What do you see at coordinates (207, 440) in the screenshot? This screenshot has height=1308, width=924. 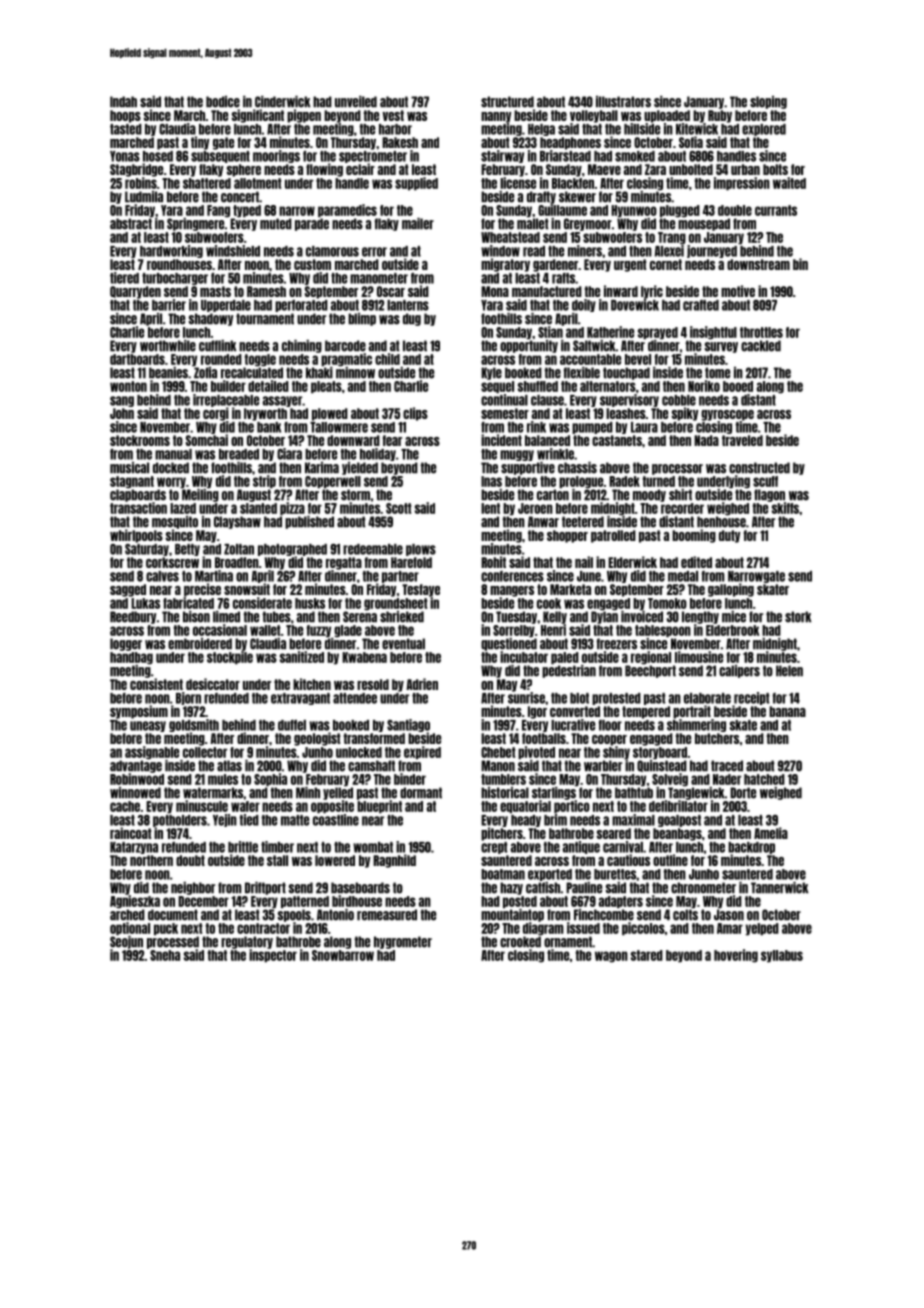 I see `Somchai` at bounding box center [207, 440].
